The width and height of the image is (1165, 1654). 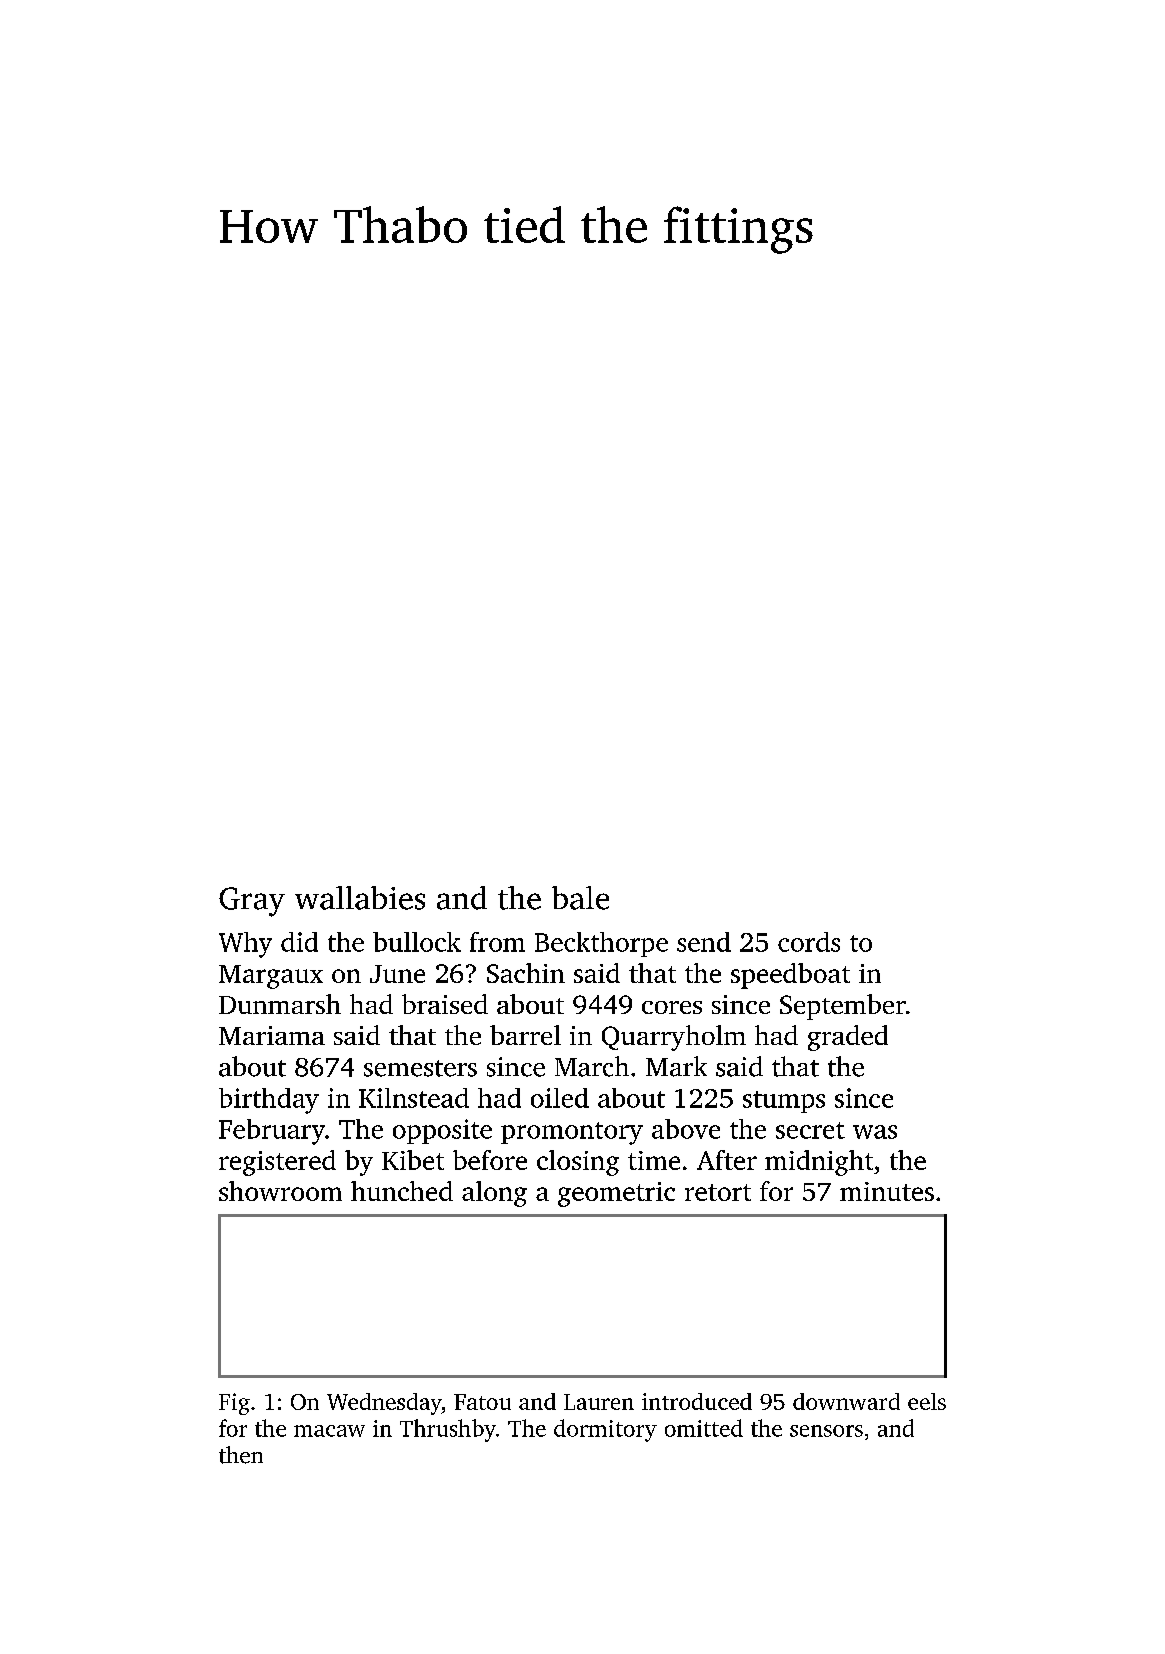 What do you see at coordinates (697, 1401) in the image?
I see `introduced` at bounding box center [697, 1401].
